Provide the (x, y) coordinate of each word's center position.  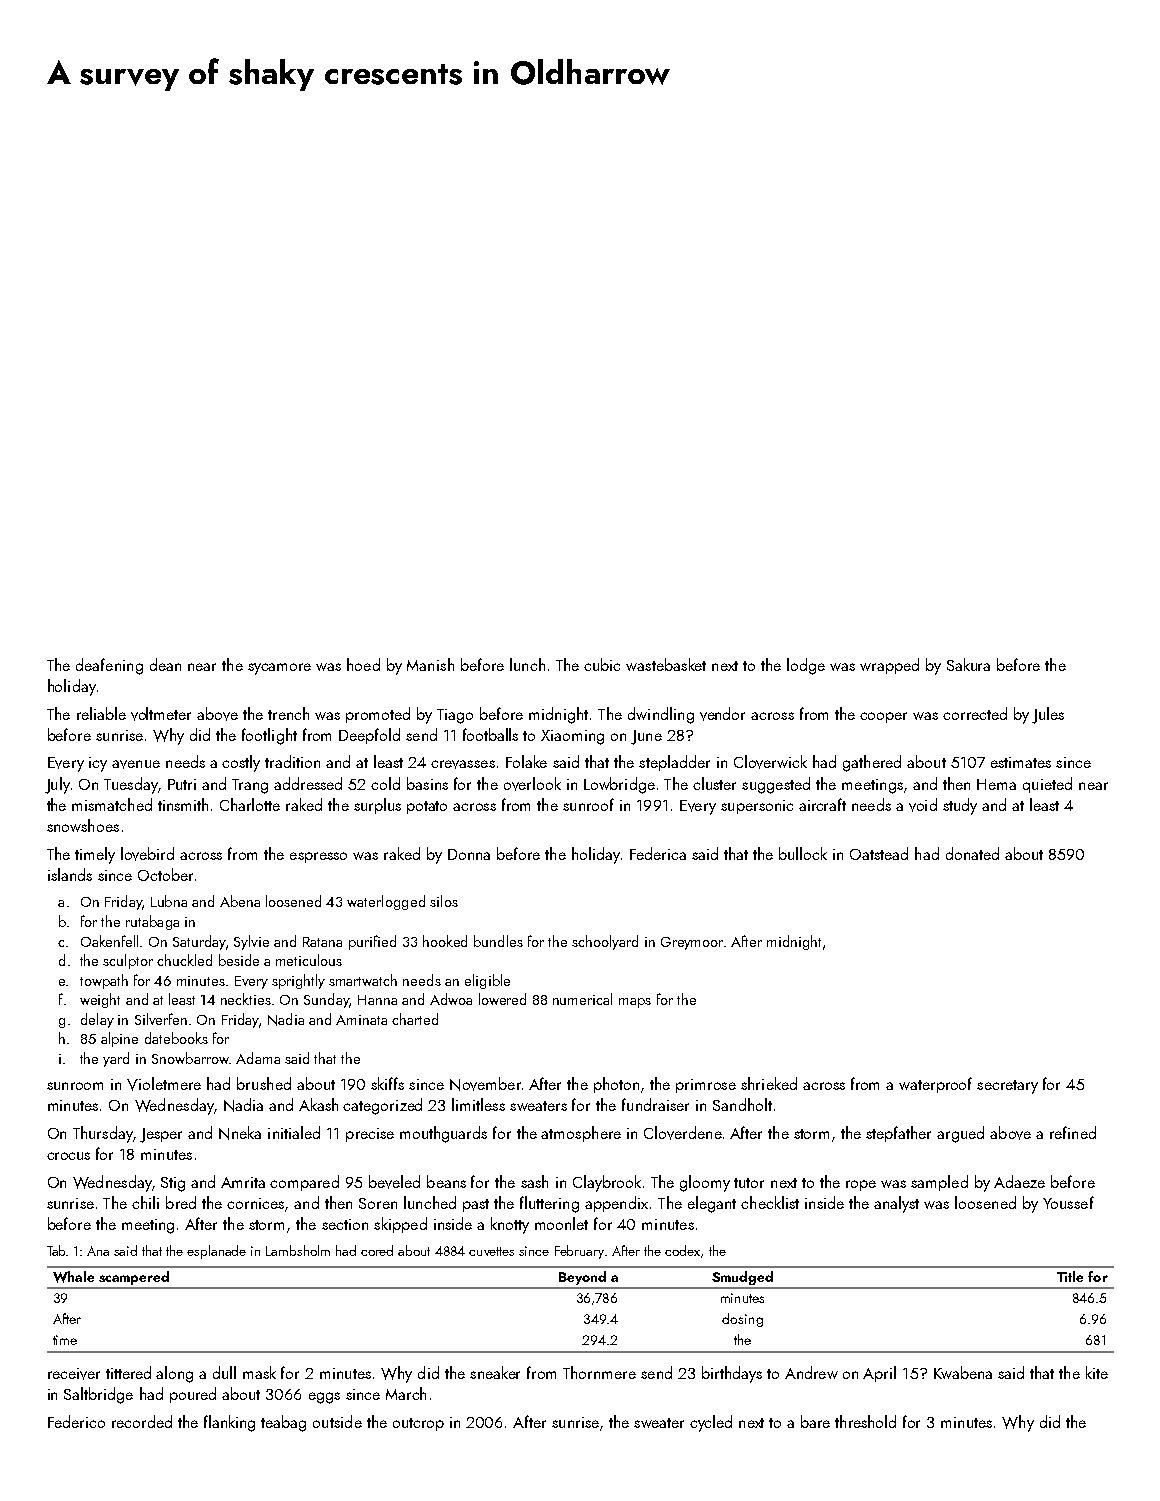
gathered (872, 763)
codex (682, 1250)
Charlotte (250, 804)
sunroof (588, 804)
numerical (582, 999)
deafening (109, 666)
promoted (378, 715)
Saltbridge (98, 1395)
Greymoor (692, 943)
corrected (975, 713)
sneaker (495, 1372)
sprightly (298, 981)
